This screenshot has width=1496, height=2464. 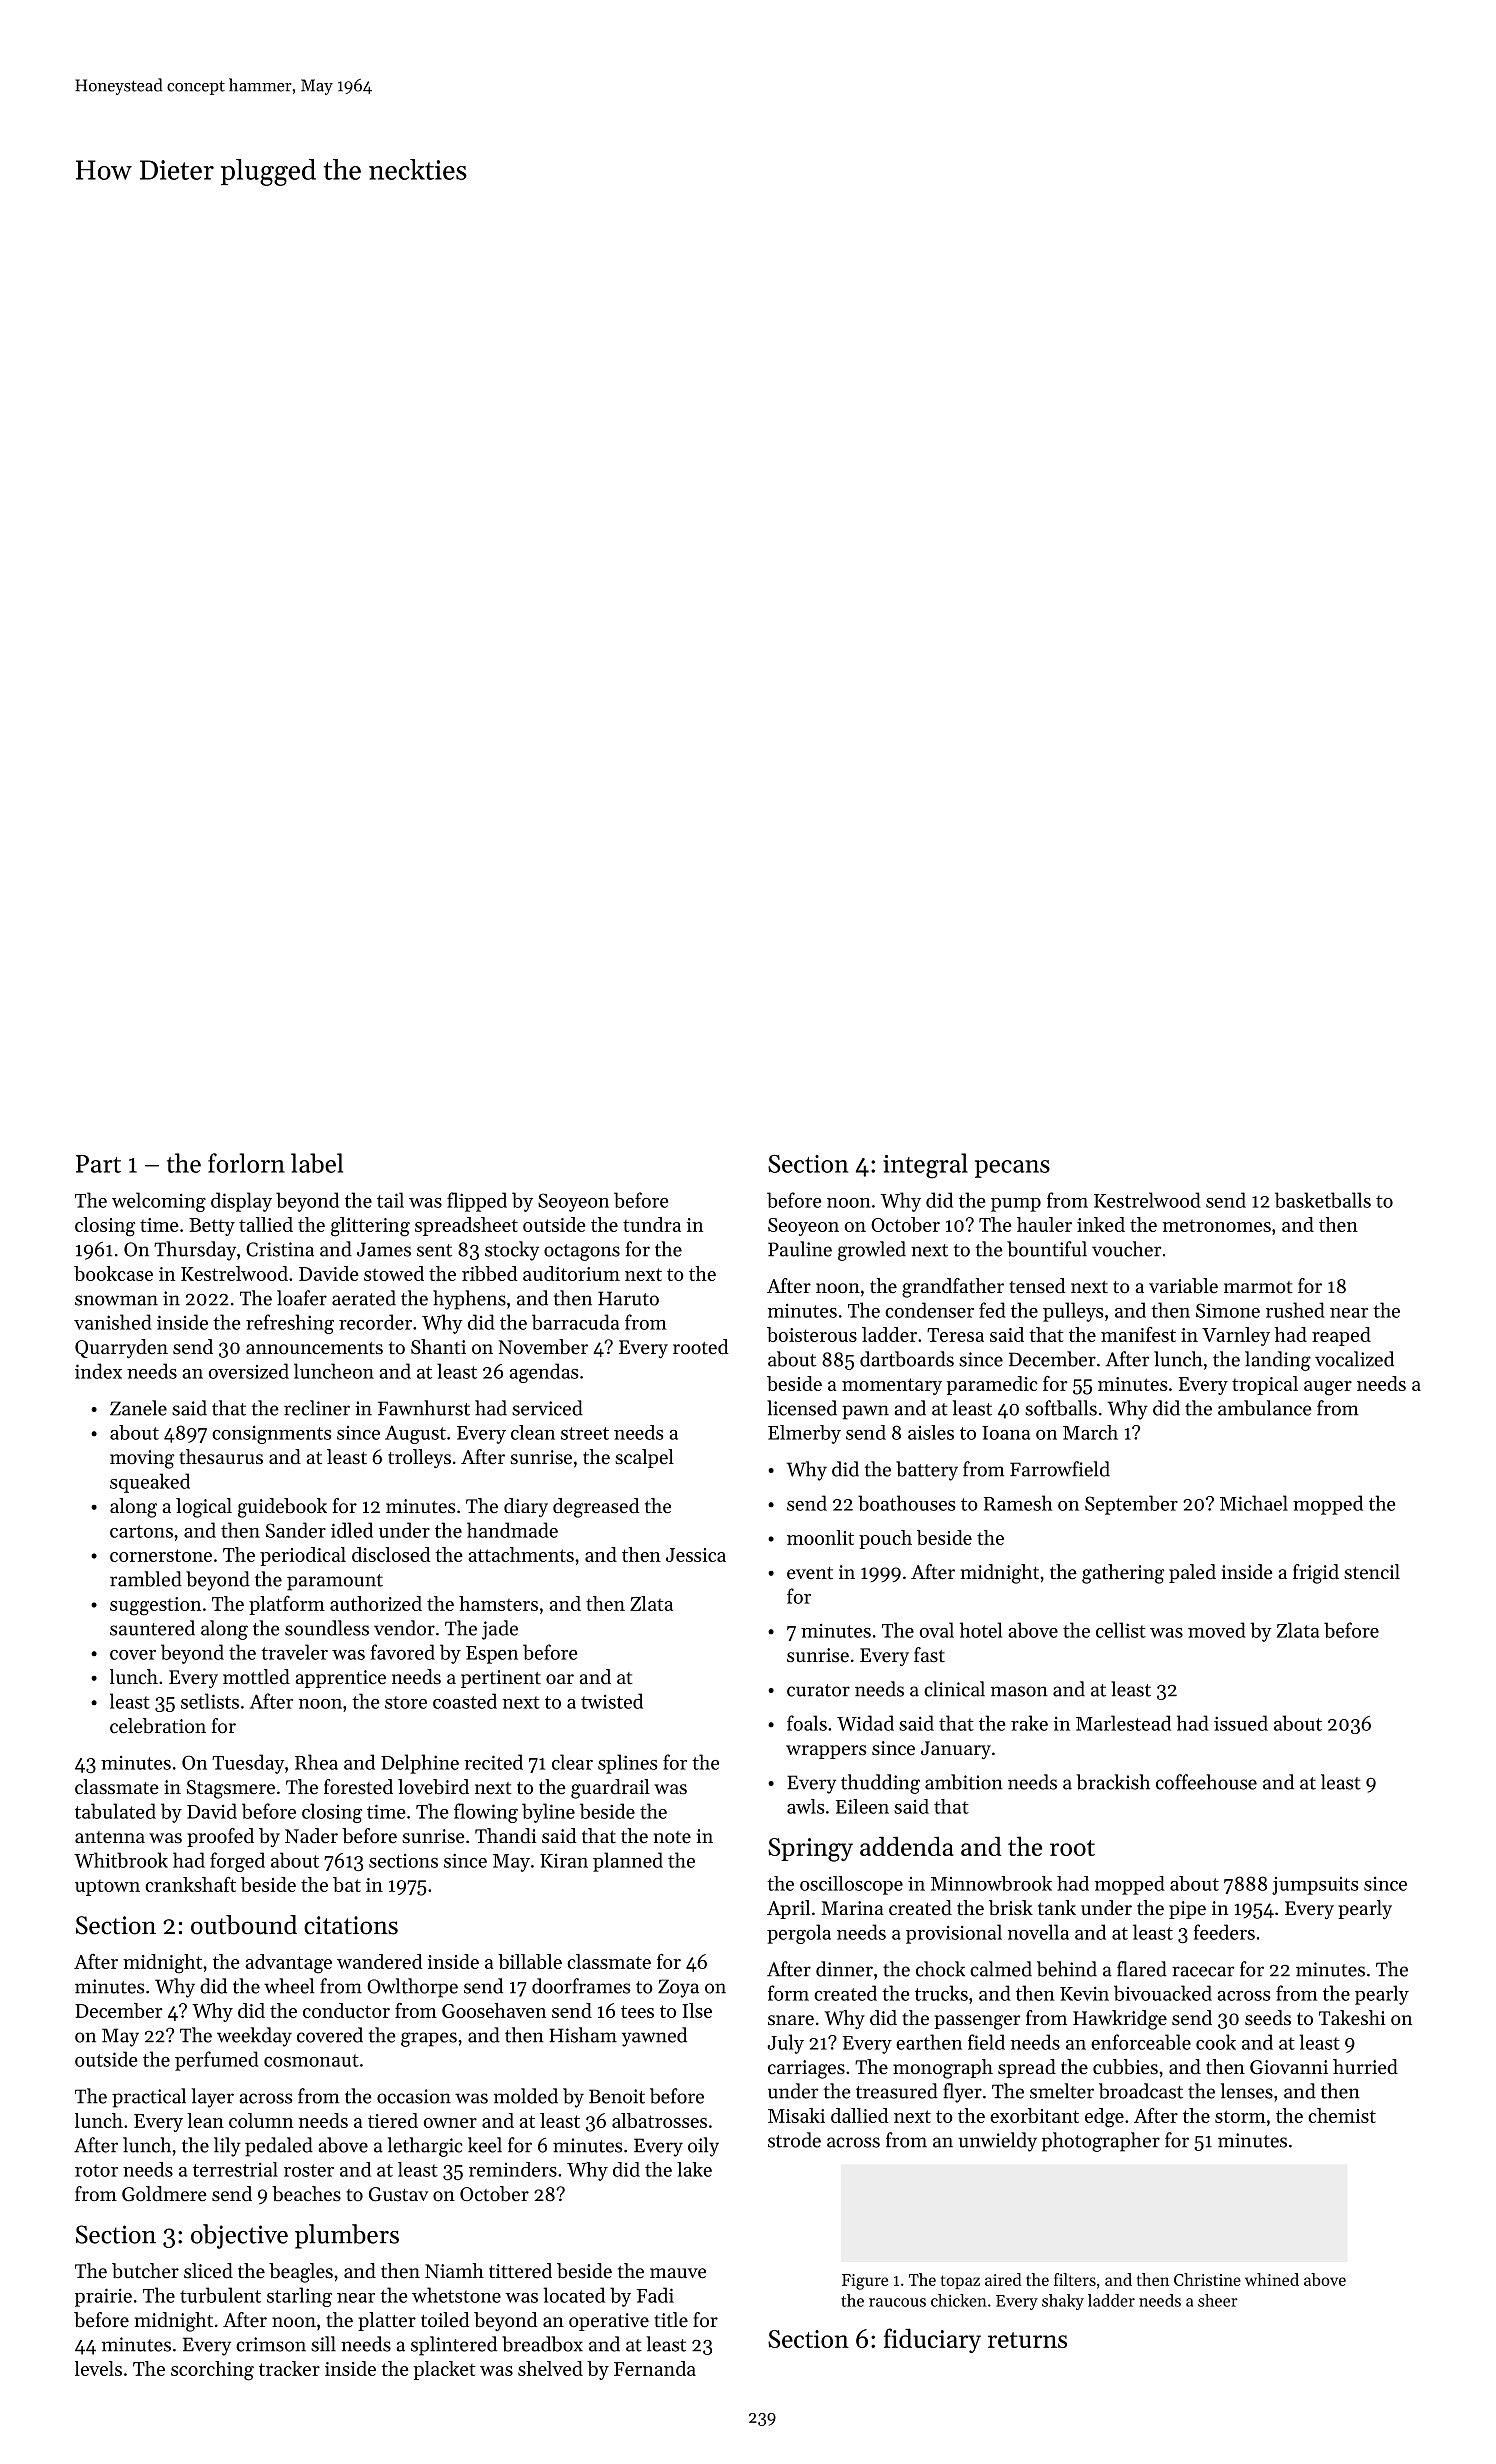 I want to click on celebration, so click(x=158, y=1726).
